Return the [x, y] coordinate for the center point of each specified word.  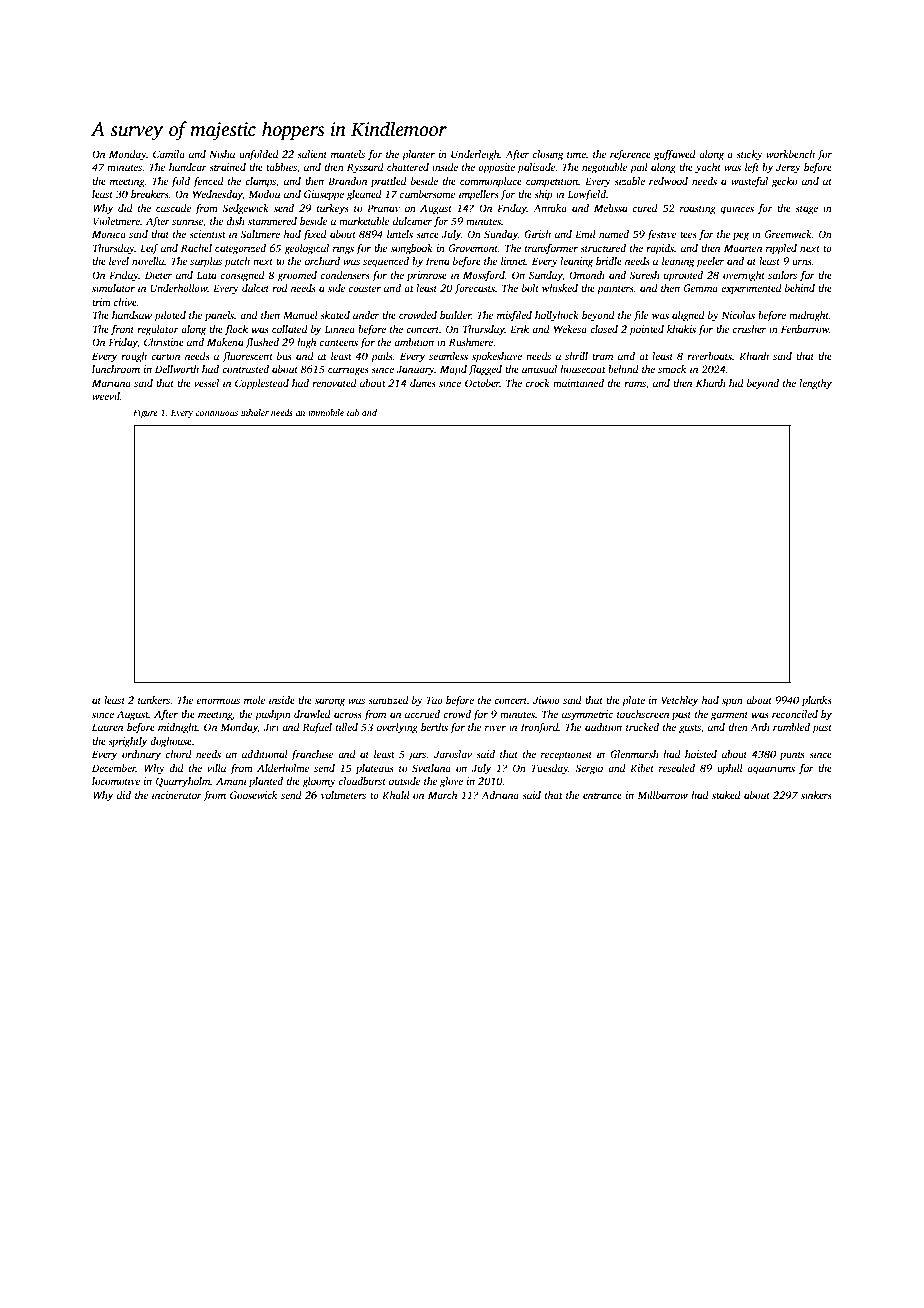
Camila [169, 154]
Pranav [383, 208]
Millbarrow [662, 795]
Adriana [500, 795]
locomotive [116, 781]
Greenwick [788, 234]
